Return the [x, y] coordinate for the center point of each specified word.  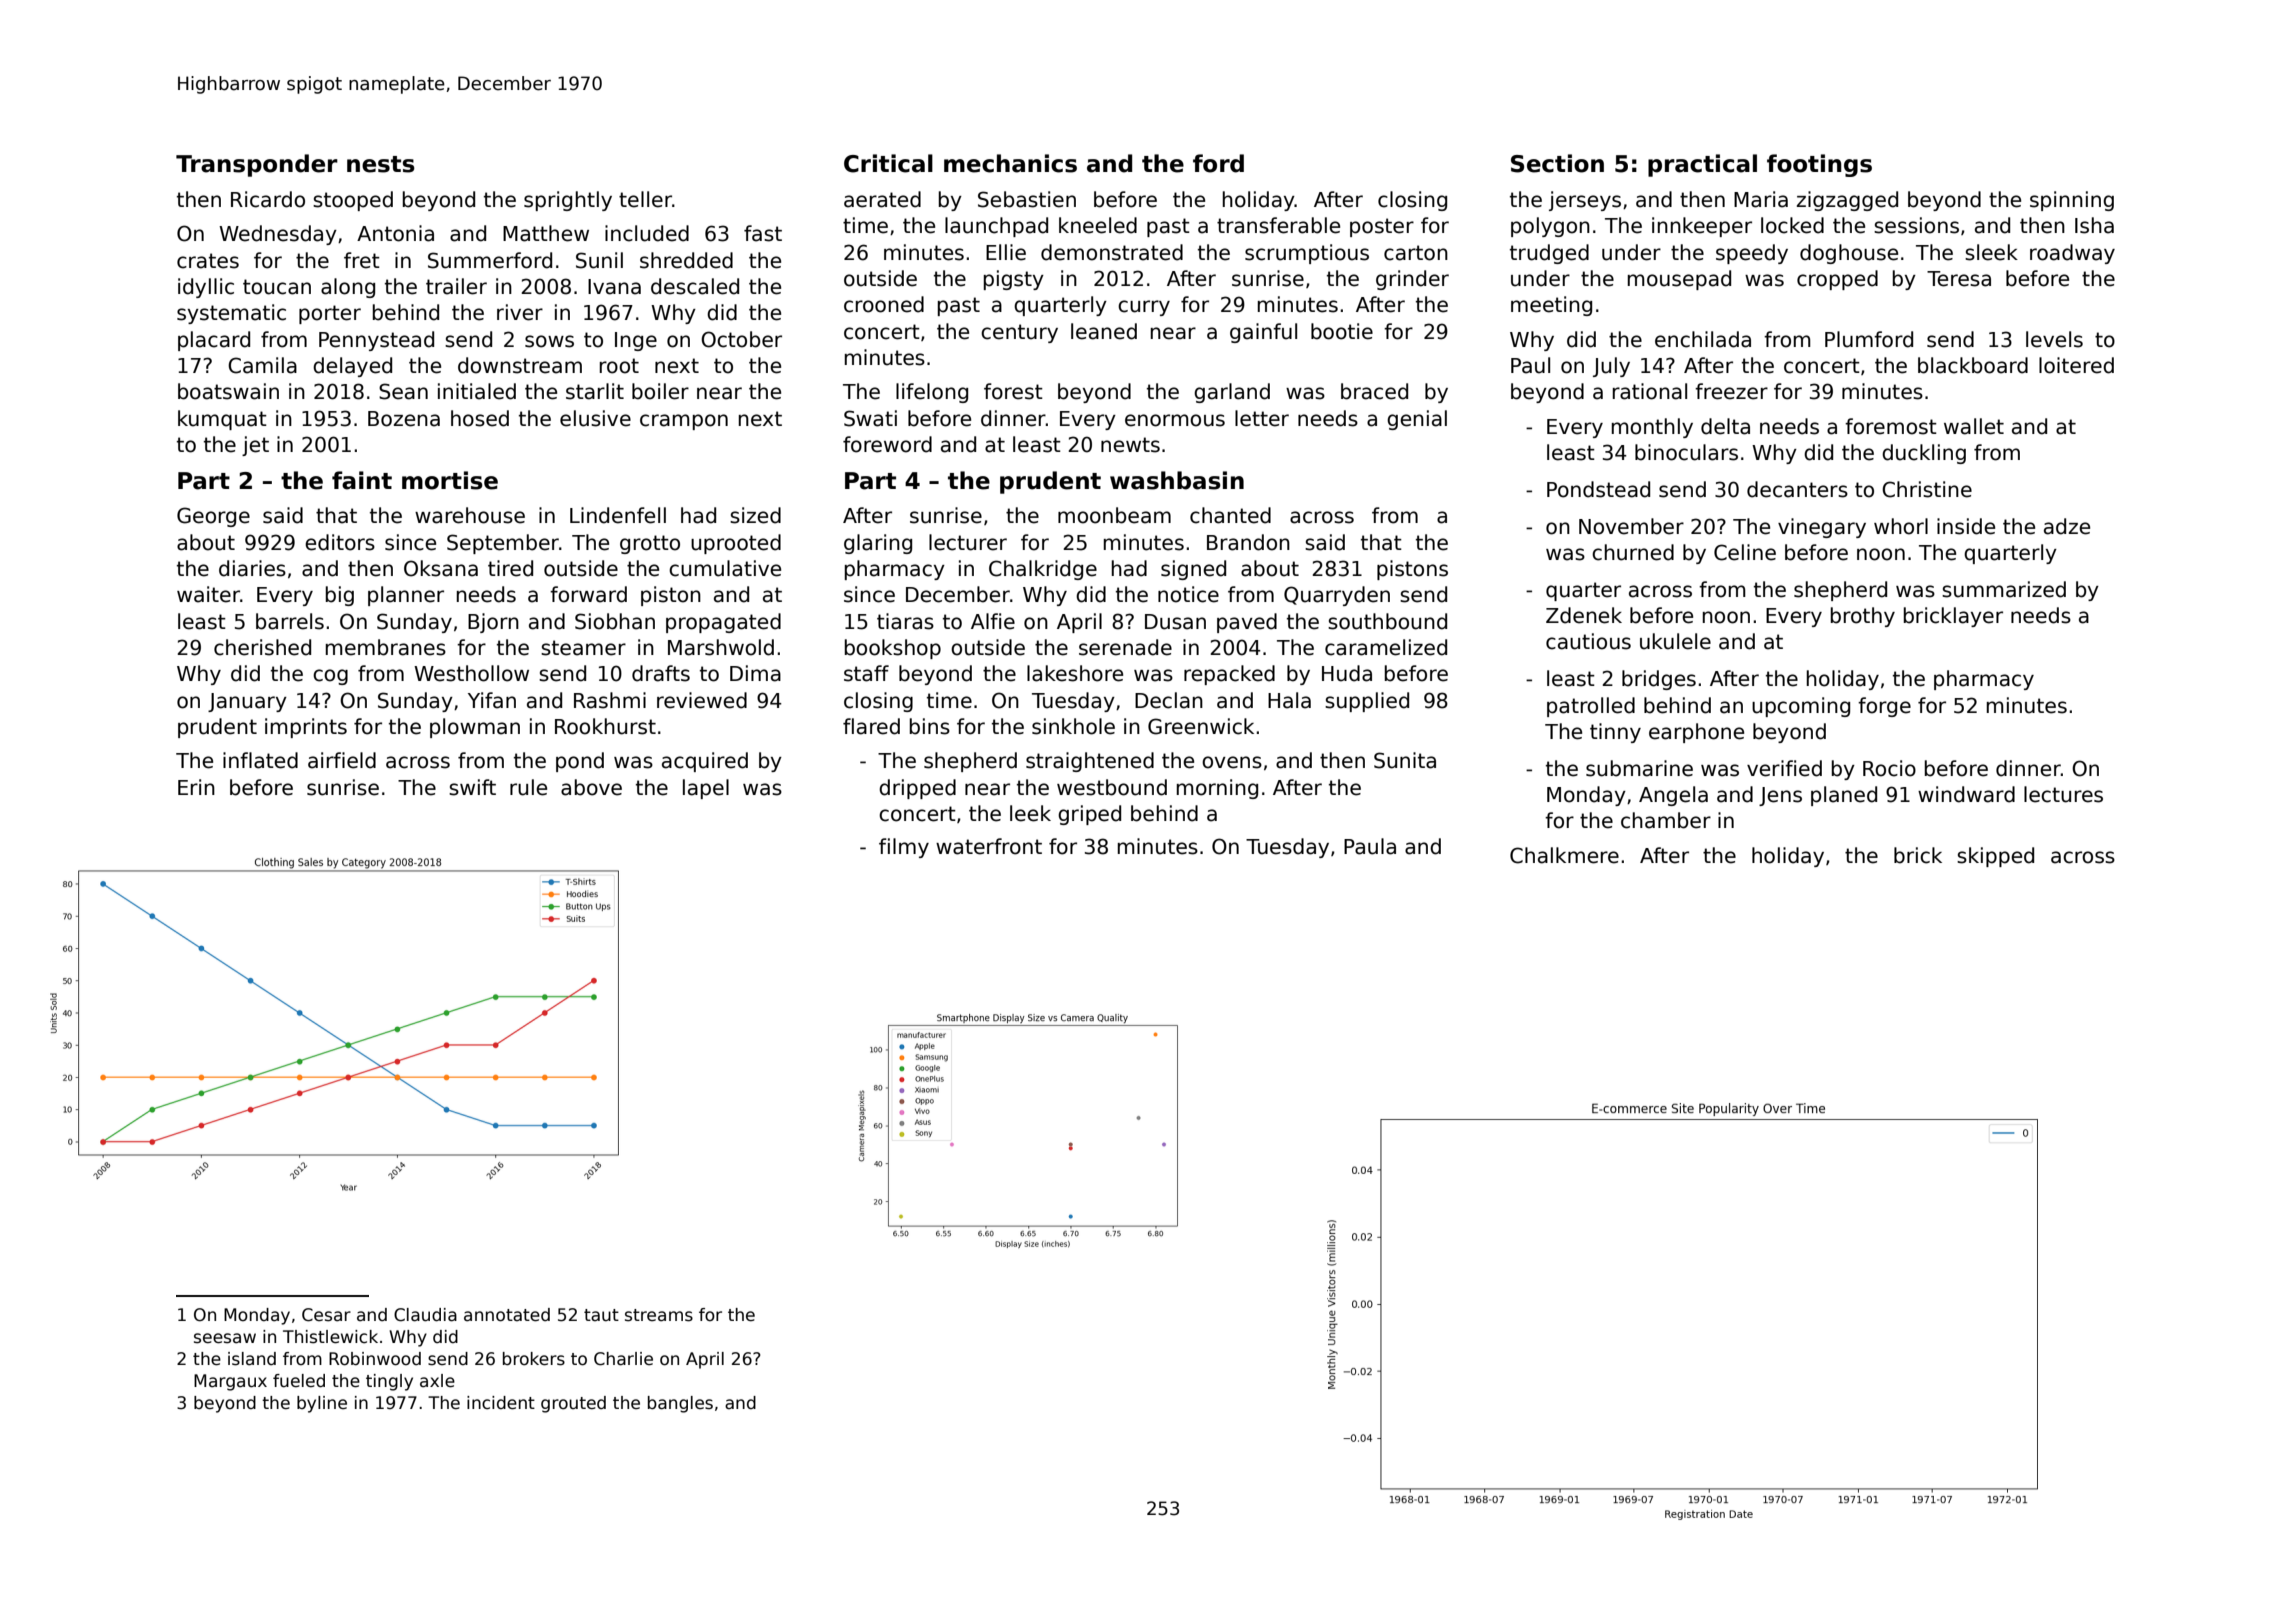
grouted [573, 1404]
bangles [680, 1404]
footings [1819, 165]
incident [501, 1403]
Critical [888, 163]
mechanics [1010, 163]
